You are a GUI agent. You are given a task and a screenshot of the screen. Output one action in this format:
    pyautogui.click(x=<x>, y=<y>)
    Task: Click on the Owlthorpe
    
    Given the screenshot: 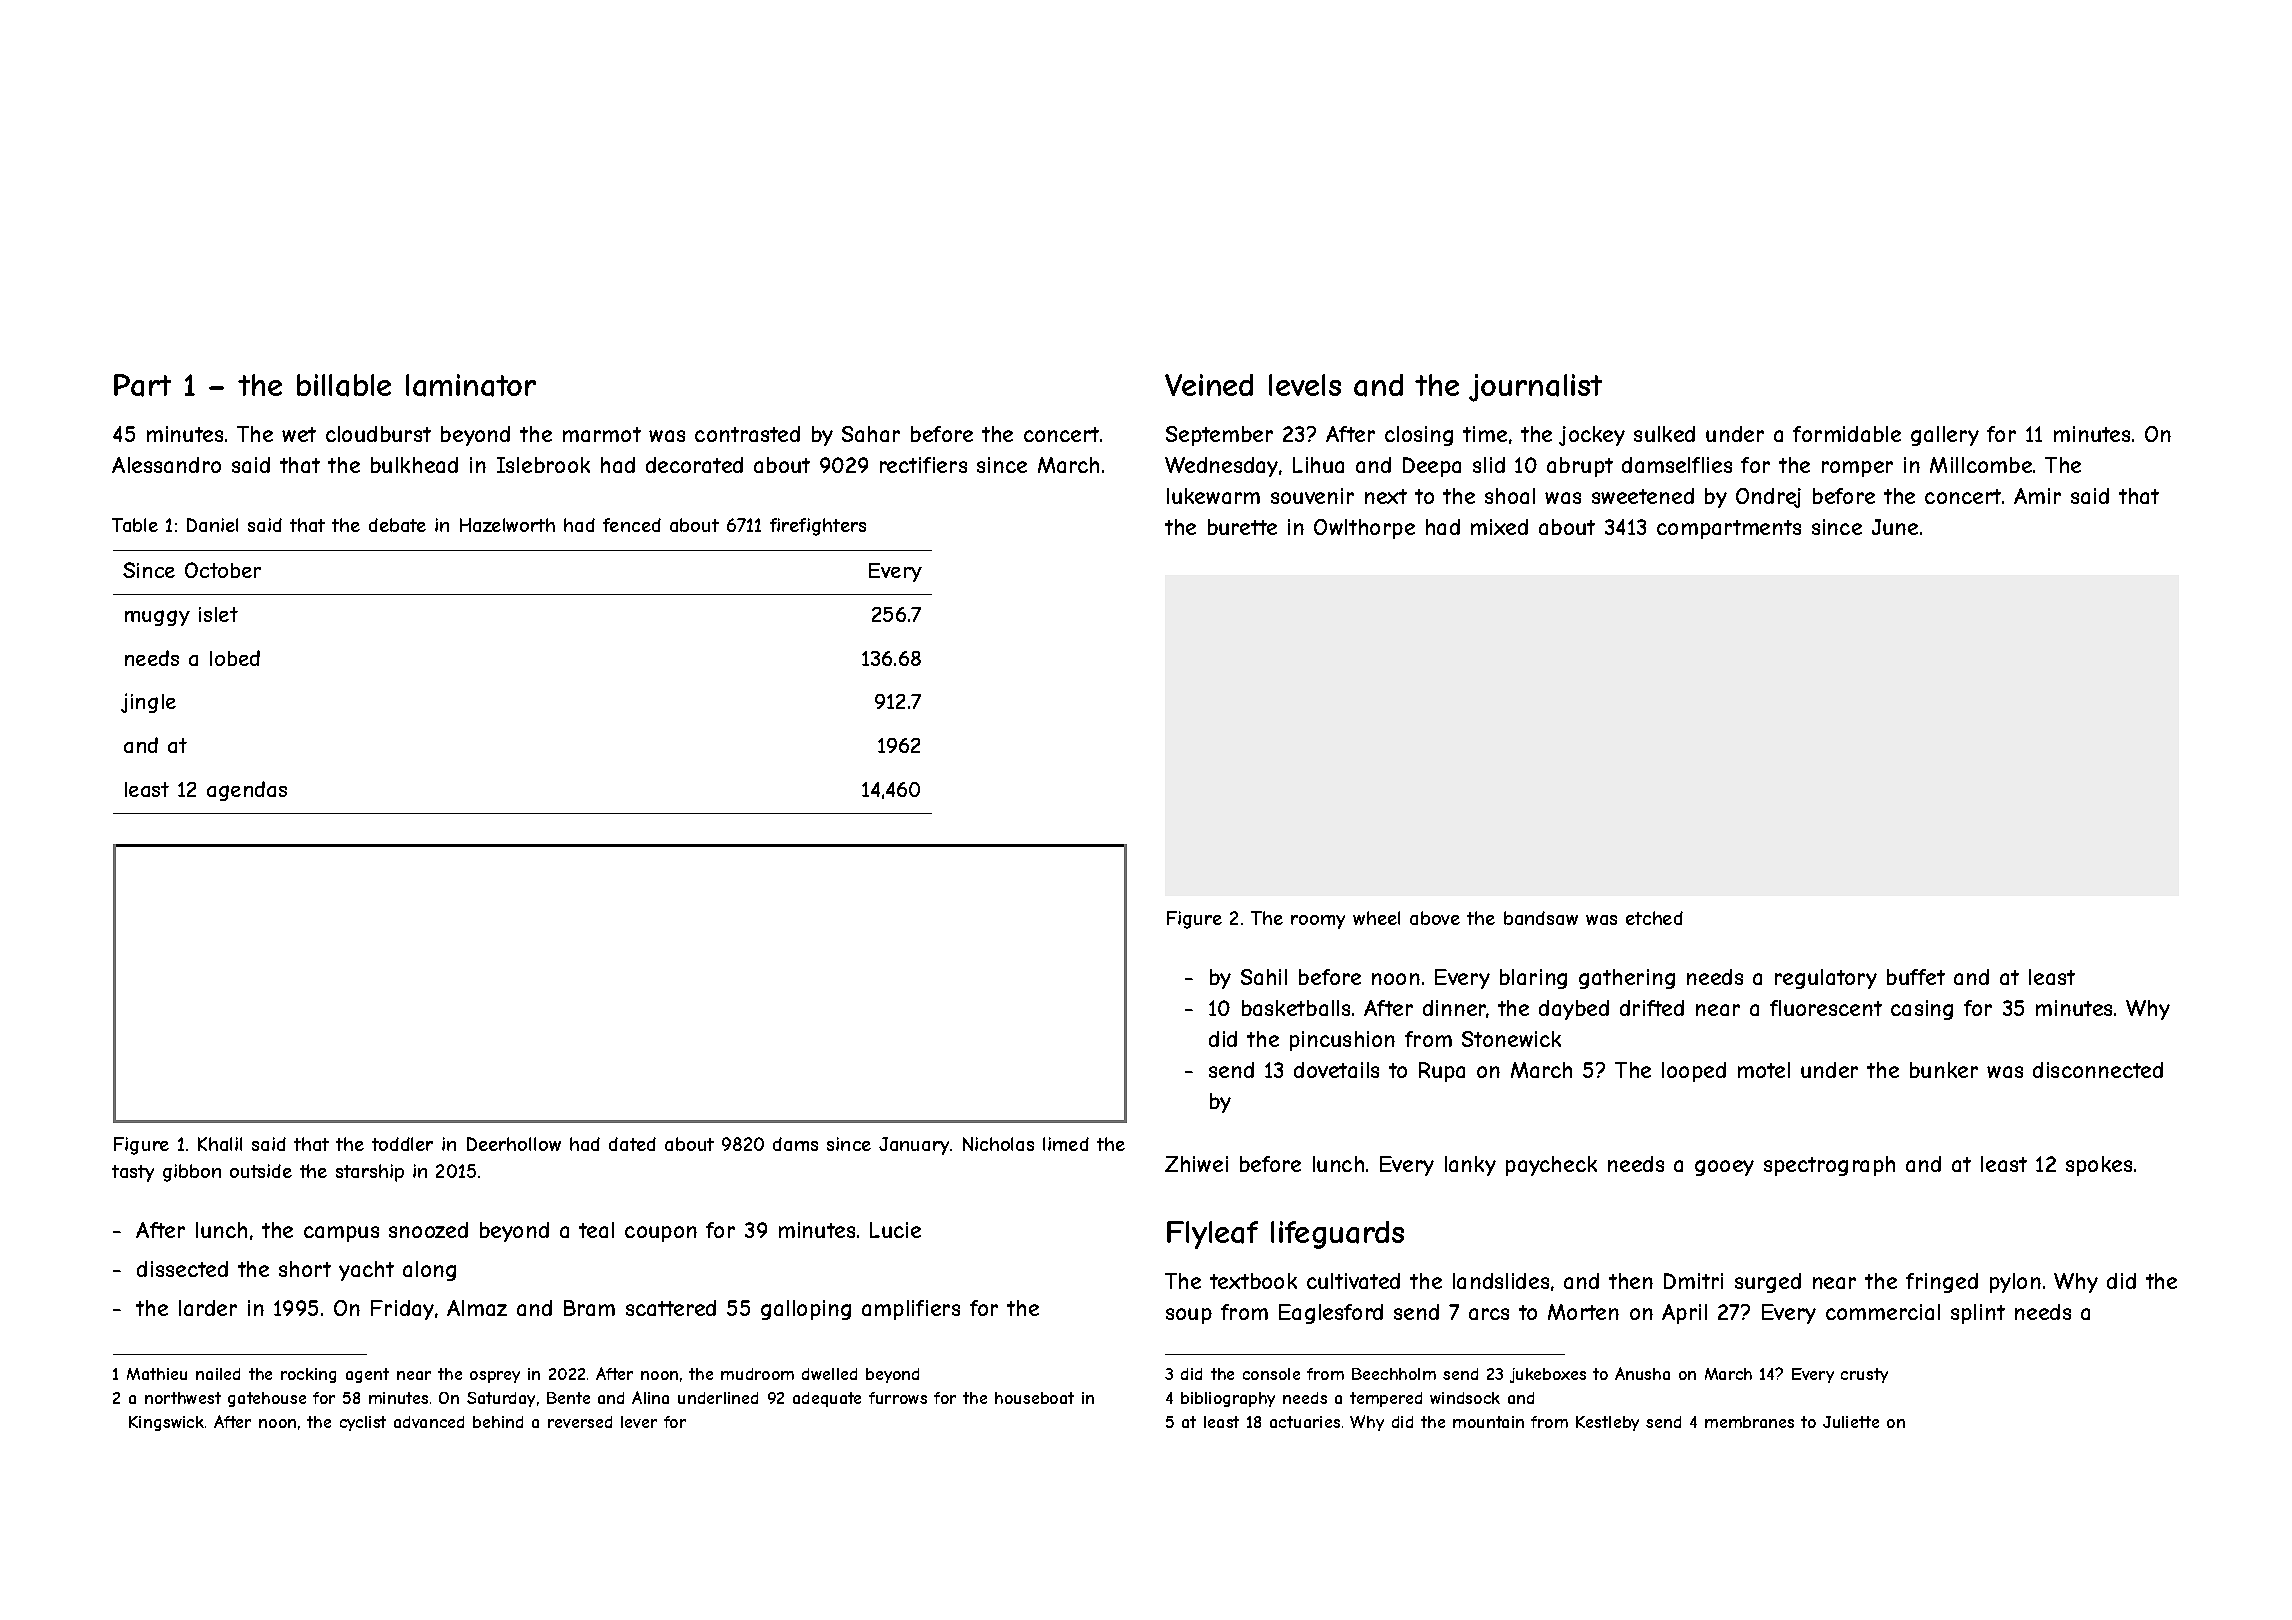 What is the action you would take?
    pyautogui.click(x=1364, y=529)
